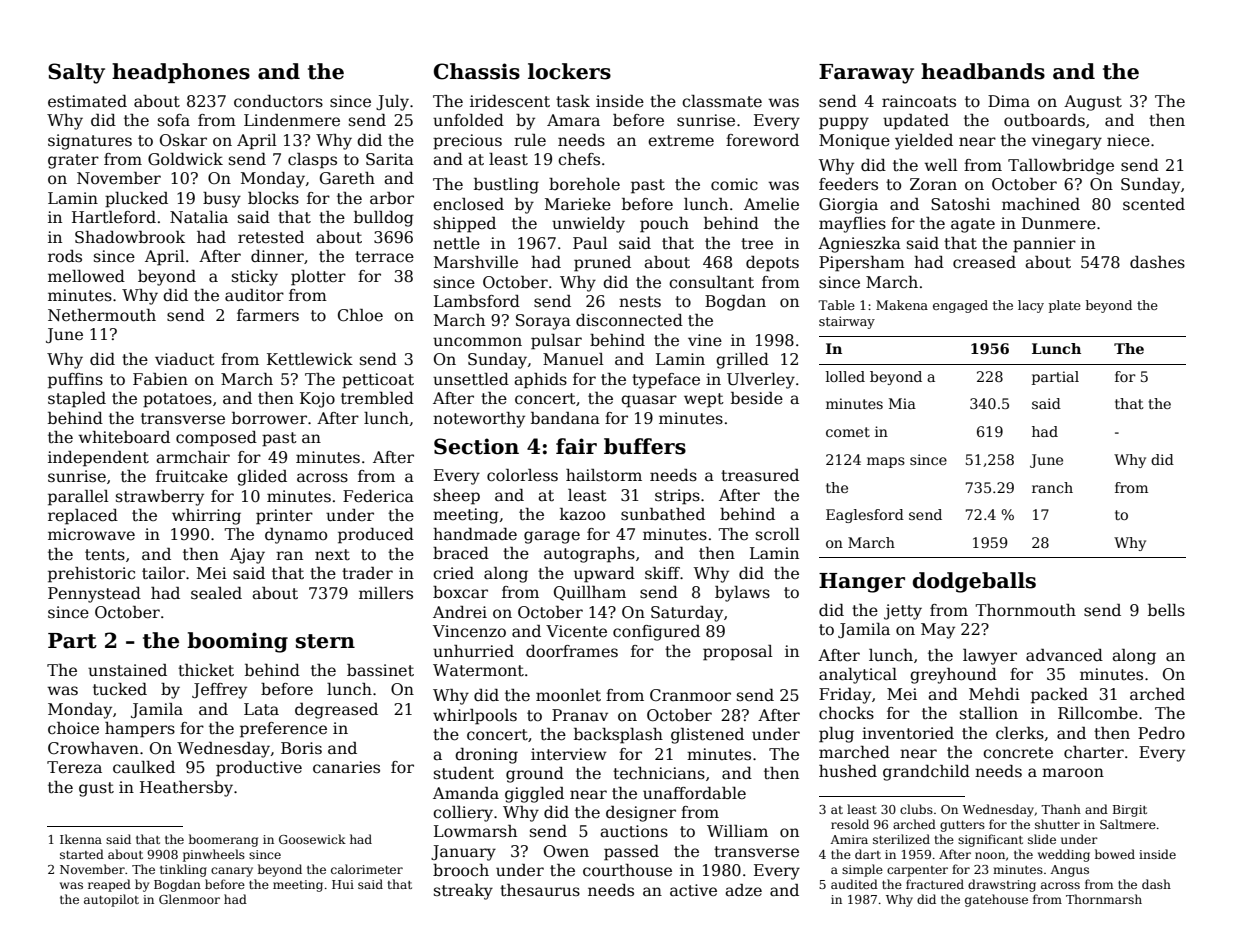 This screenshot has width=1233, height=952. Describe the element at coordinates (866, 74) in the screenshot. I see `Faraway` at that location.
